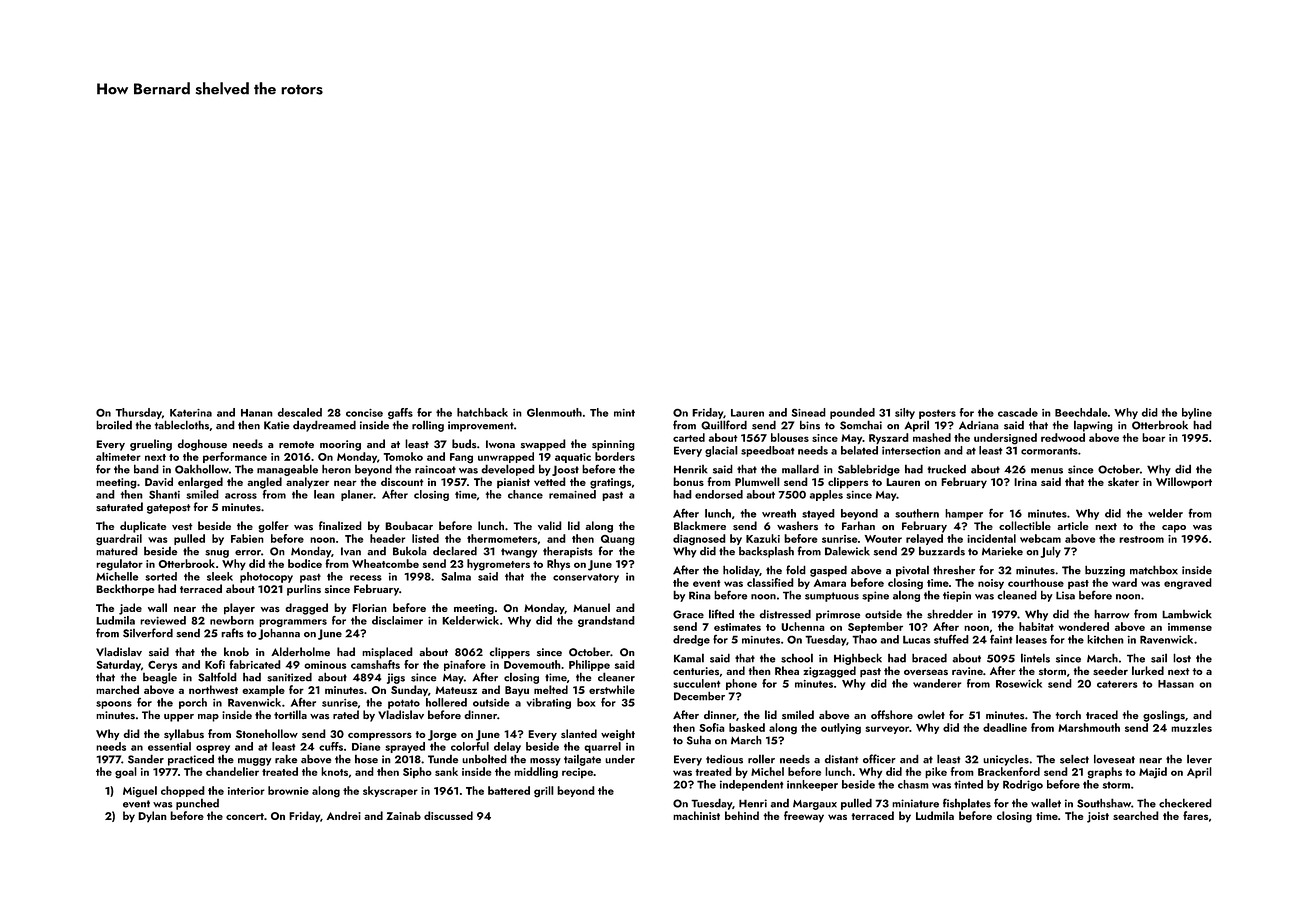 This image has height=924, width=1308. What do you see at coordinates (183, 791) in the image?
I see `chopped` at bounding box center [183, 791].
